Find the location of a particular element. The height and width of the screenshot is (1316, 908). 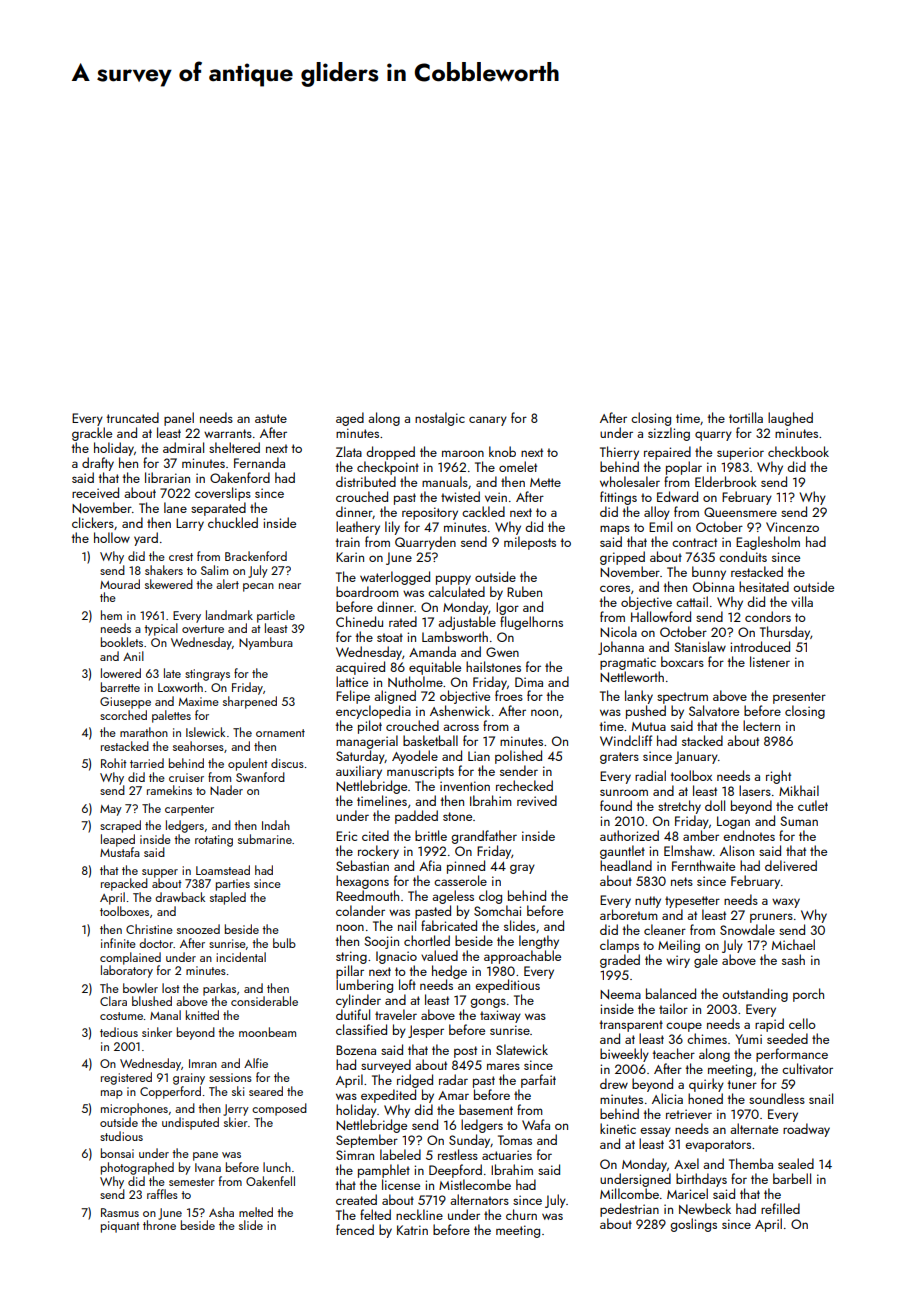

yard is located at coordinates (146, 539).
